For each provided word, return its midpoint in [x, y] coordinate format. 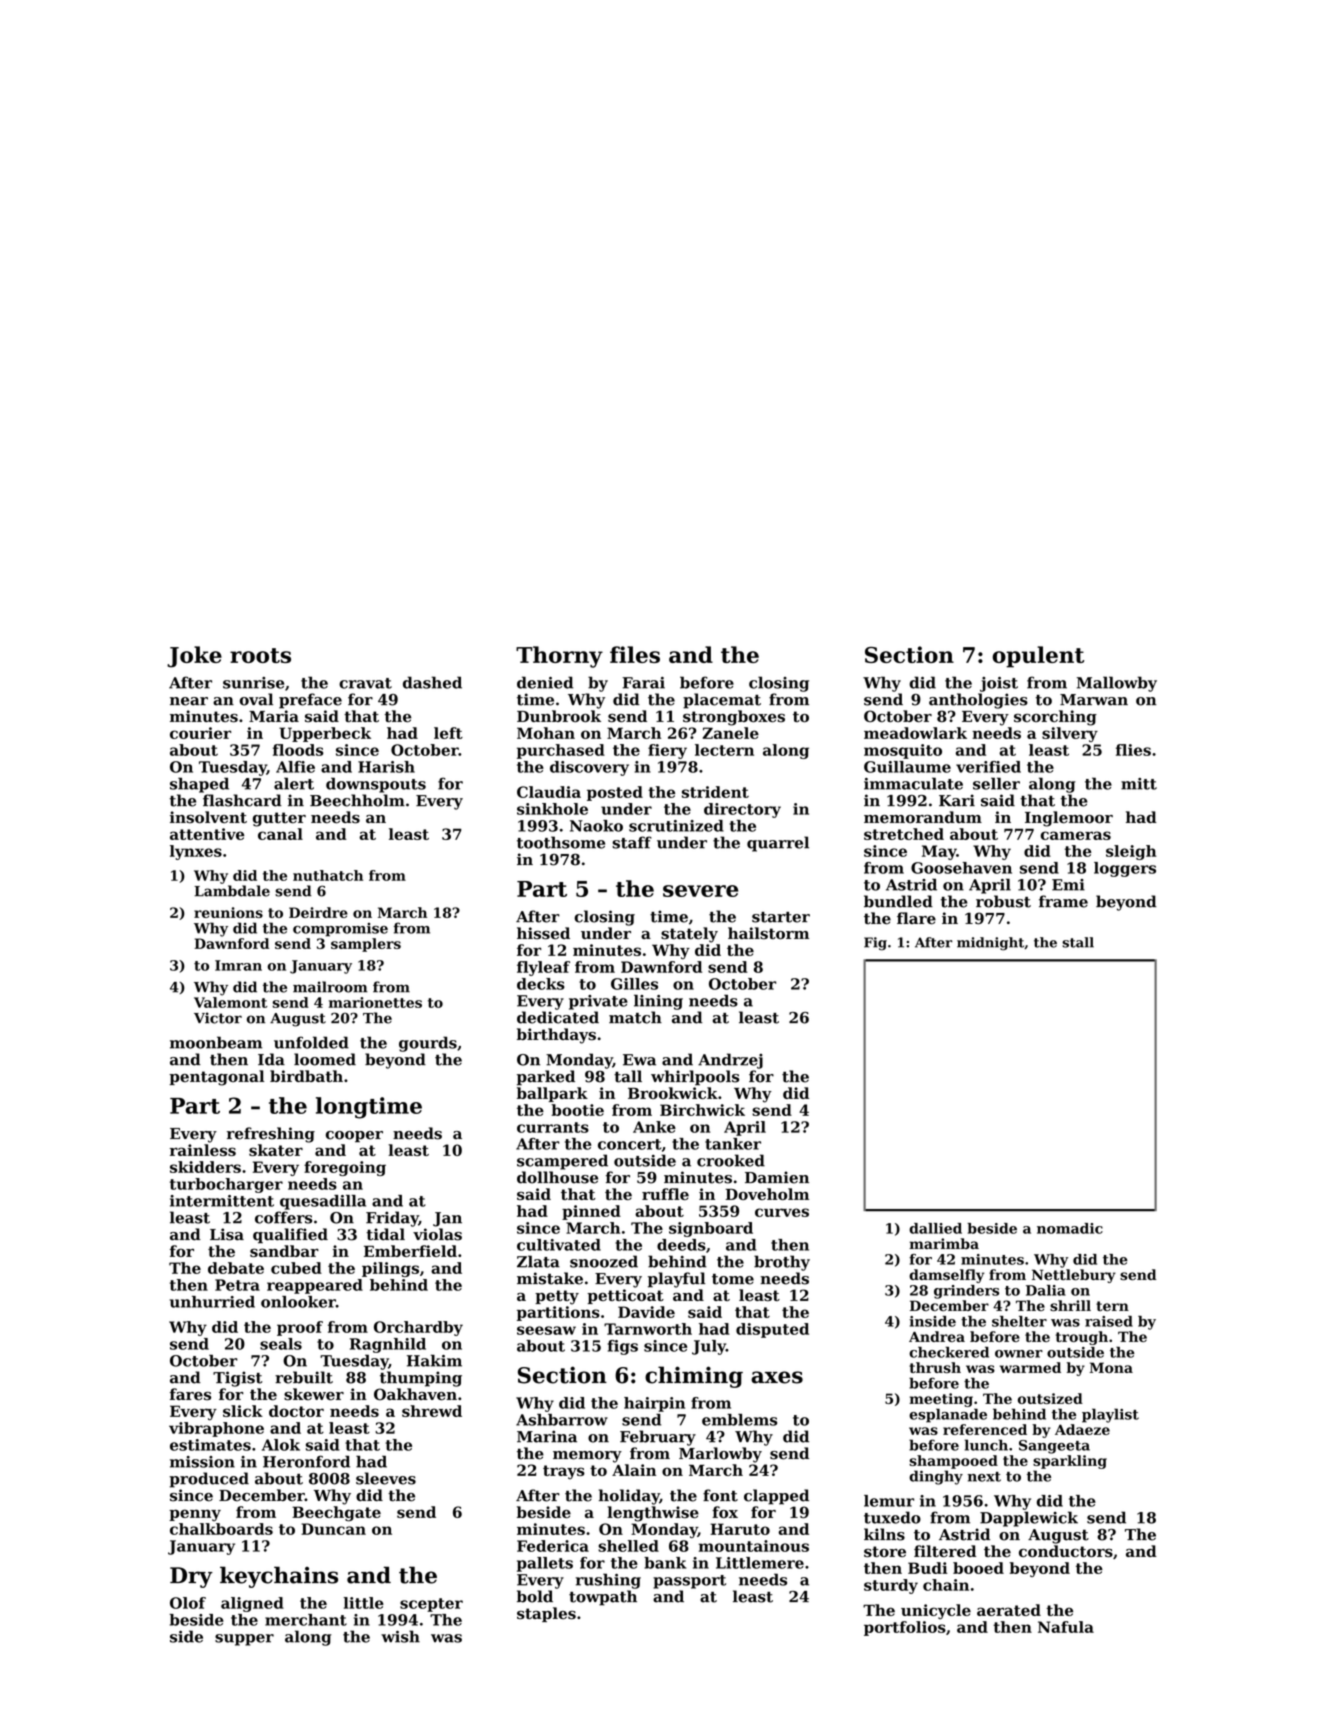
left [448, 733]
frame [1063, 901]
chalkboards [221, 1529]
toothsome [561, 842]
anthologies [978, 701]
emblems [739, 1420]
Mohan [546, 733]
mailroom [330, 987]
